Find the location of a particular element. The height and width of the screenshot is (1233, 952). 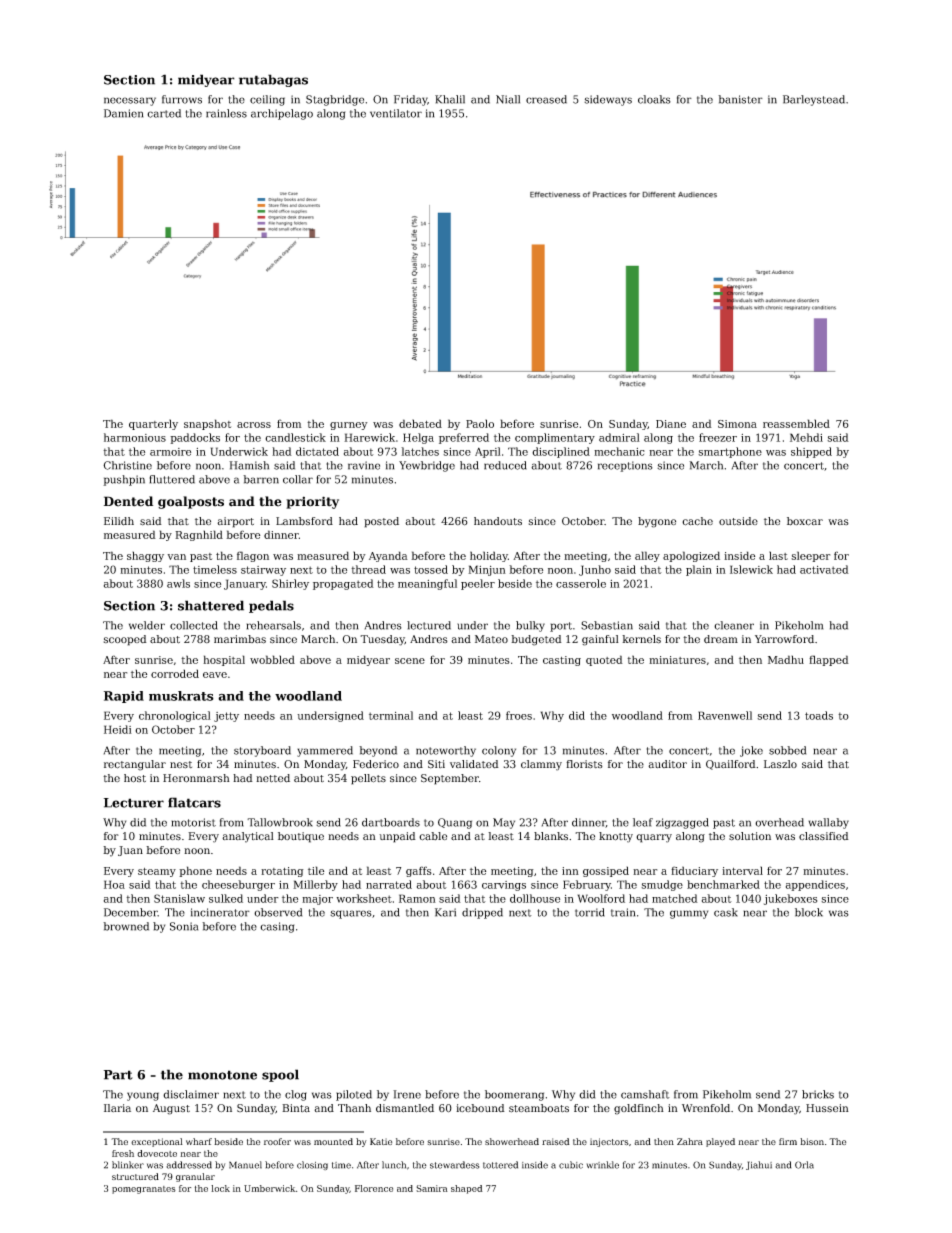

torrid is located at coordinates (590, 912).
